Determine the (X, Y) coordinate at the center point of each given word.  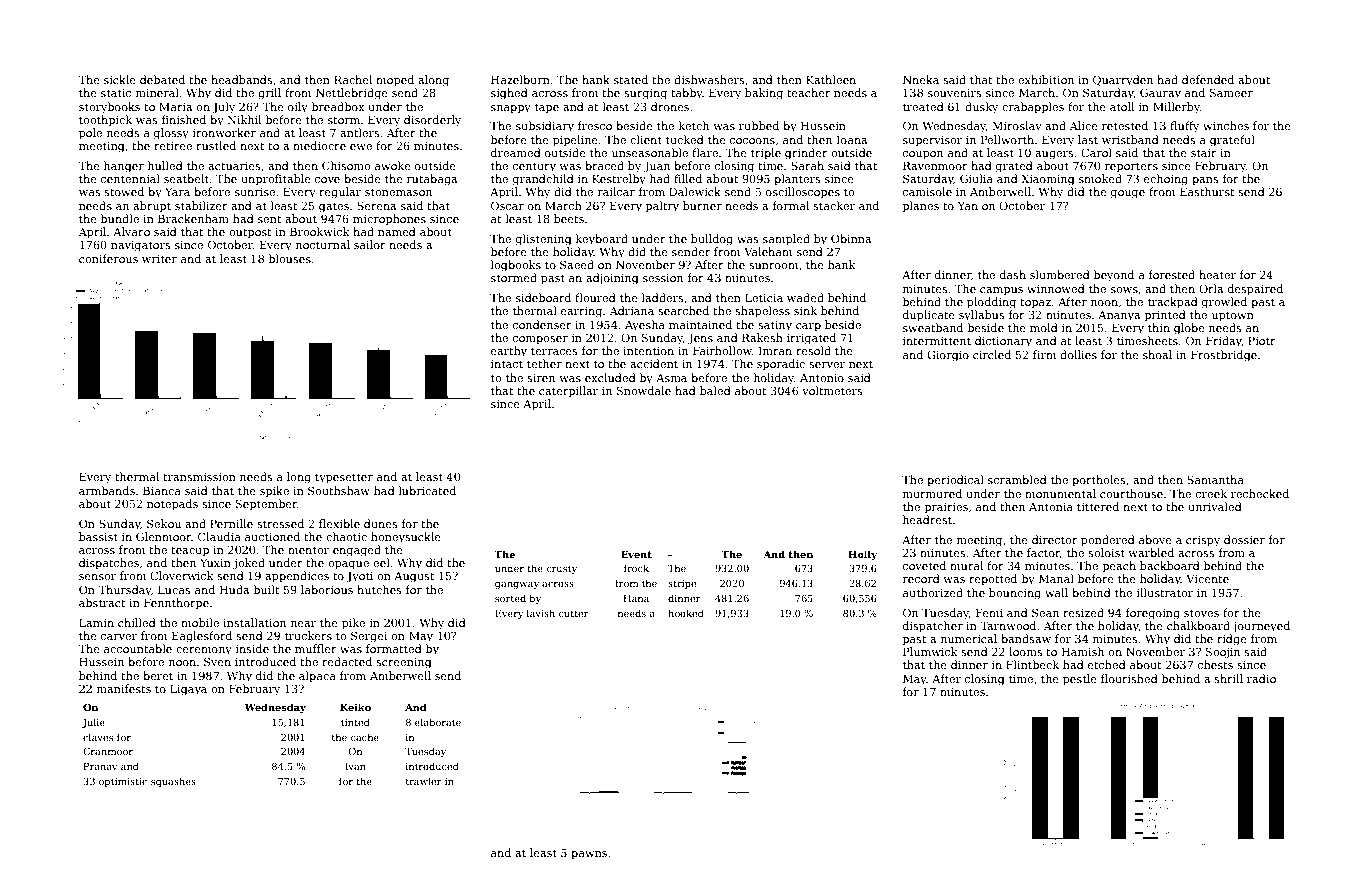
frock (636, 568)
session (663, 278)
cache (364, 737)
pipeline (575, 141)
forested (1172, 274)
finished (184, 119)
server (827, 365)
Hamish (1083, 651)
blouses (290, 258)
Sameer (1231, 92)
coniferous (108, 258)
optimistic (122, 782)
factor (1043, 552)
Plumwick (930, 651)
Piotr (1262, 340)
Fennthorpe (176, 604)
